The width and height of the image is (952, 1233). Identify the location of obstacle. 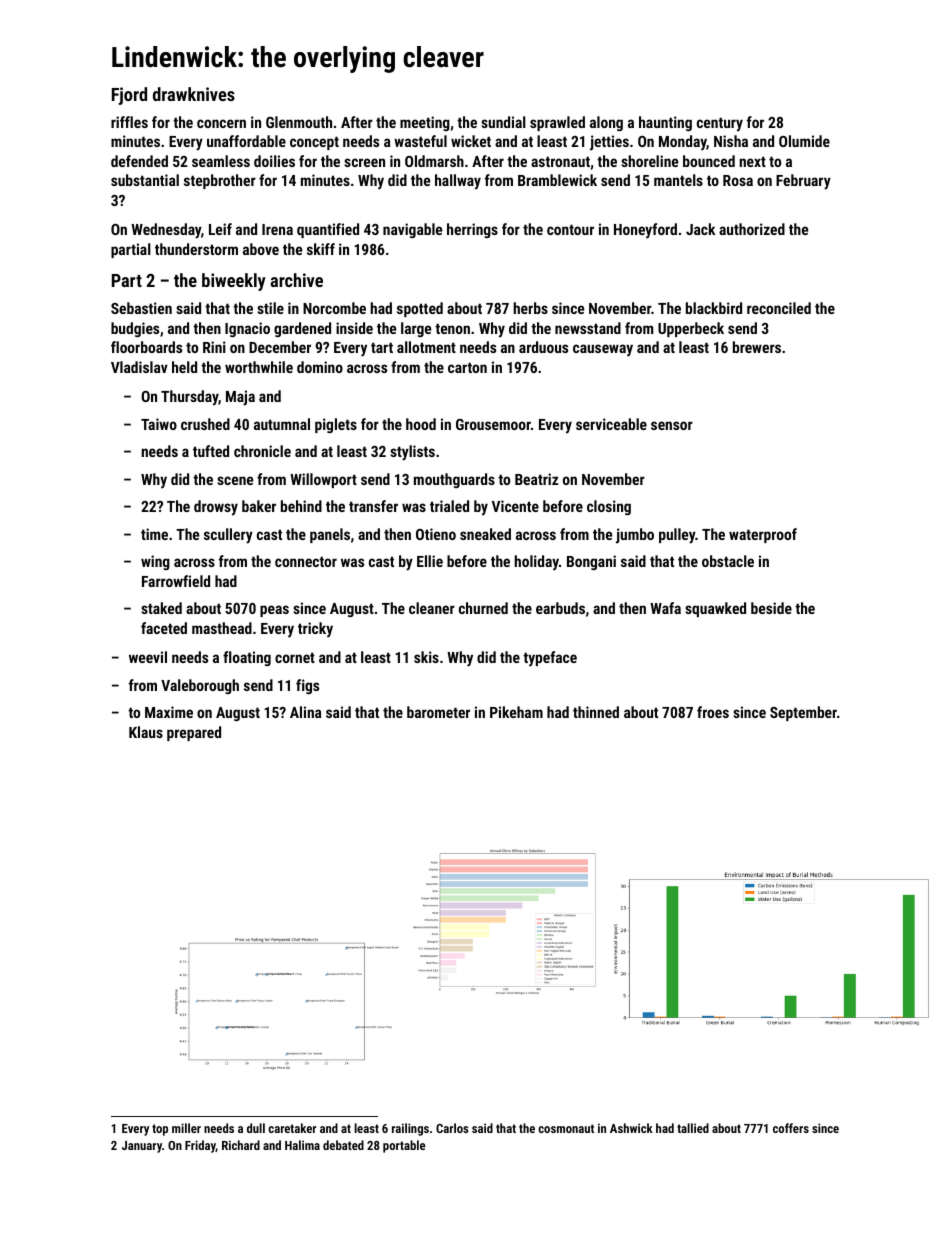
(728, 561).
